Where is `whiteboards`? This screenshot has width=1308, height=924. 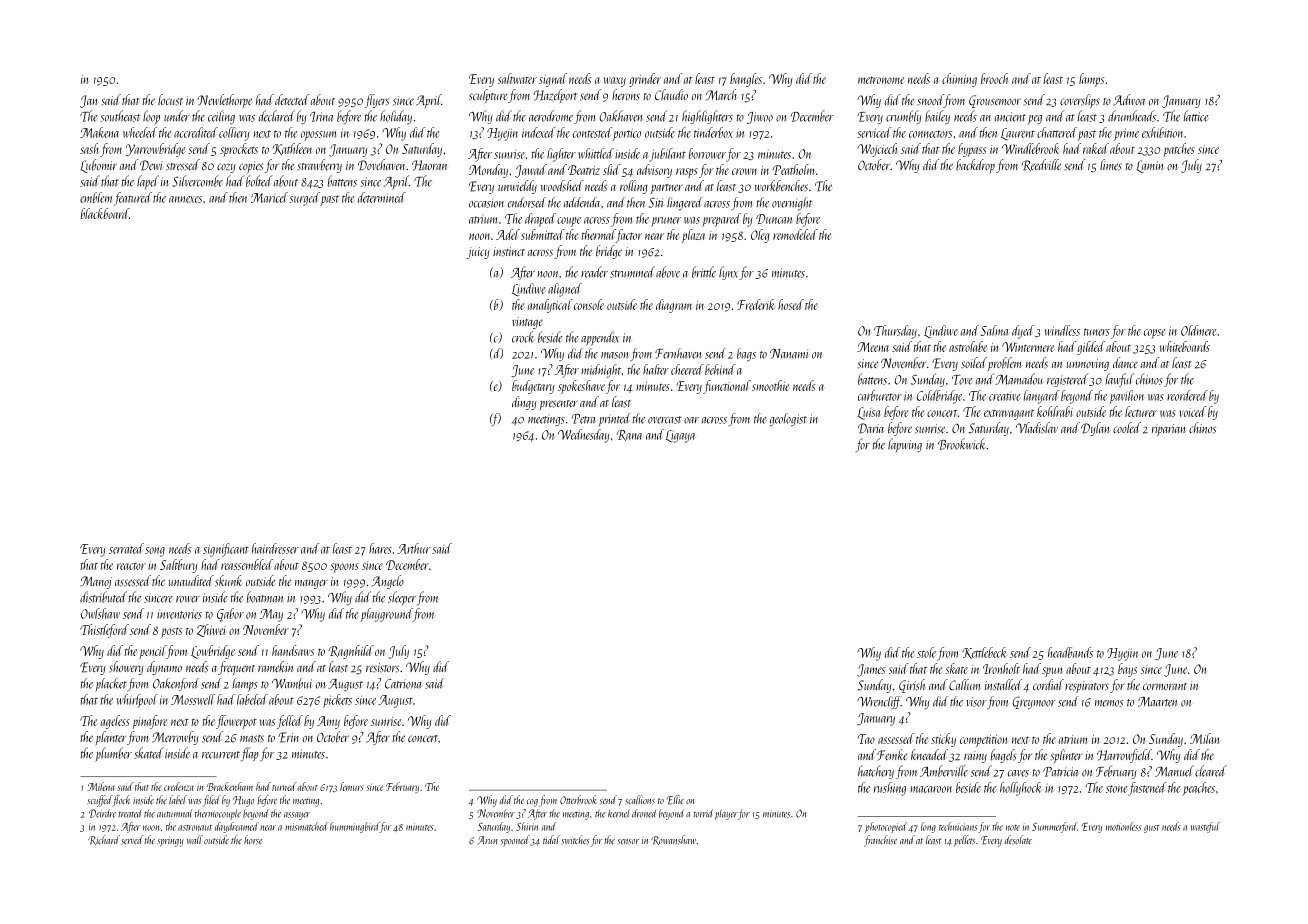 whiteboards is located at coordinates (1185, 346).
